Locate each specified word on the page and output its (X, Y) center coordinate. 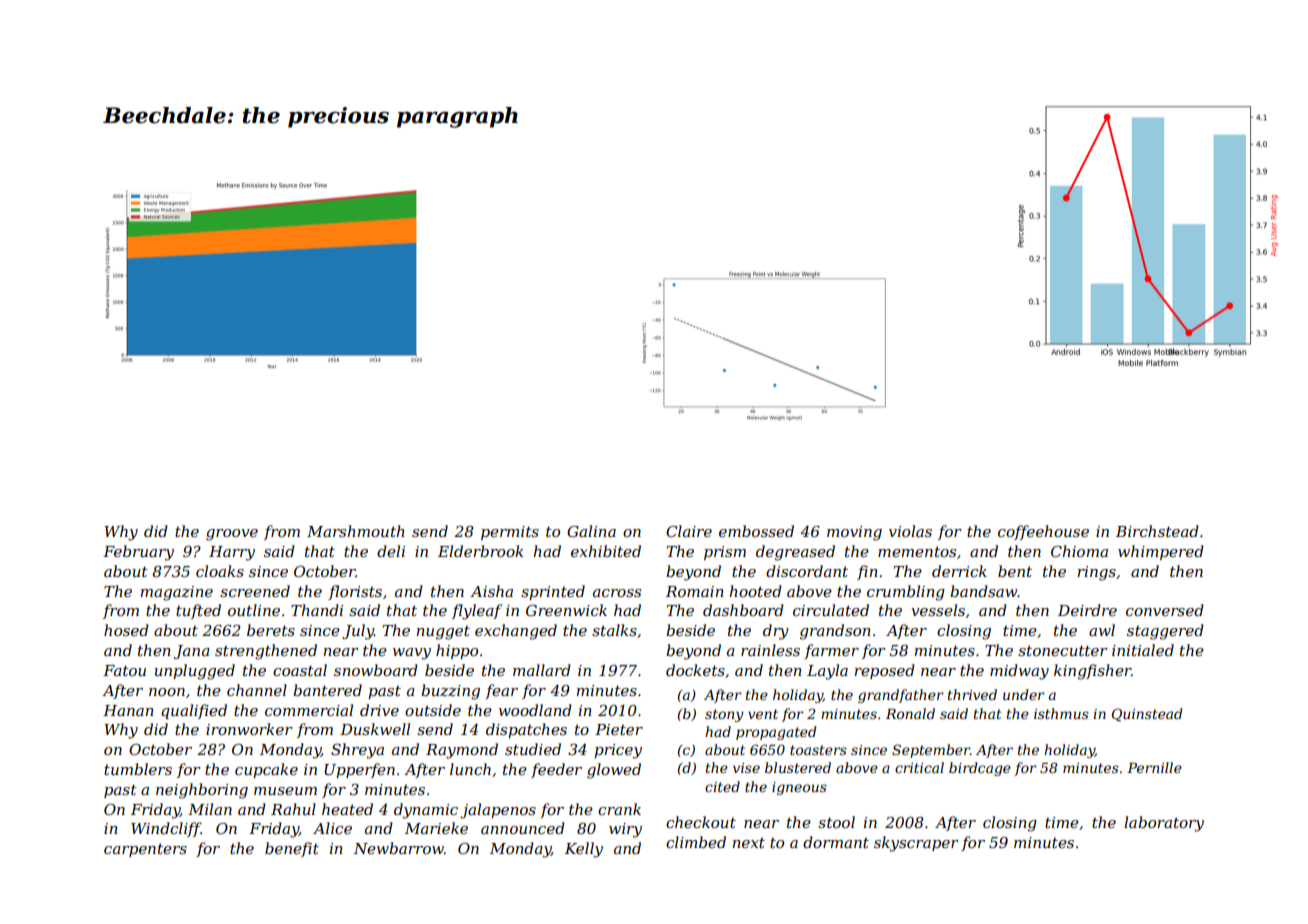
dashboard (743, 610)
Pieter (619, 729)
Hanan (128, 710)
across (617, 593)
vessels (938, 610)
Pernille (1154, 767)
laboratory (1164, 824)
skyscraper (916, 844)
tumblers (138, 769)
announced (523, 828)
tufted (198, 611)
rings (1096, 573)
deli (391, 551)
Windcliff (166, 829)
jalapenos (498, 811)
